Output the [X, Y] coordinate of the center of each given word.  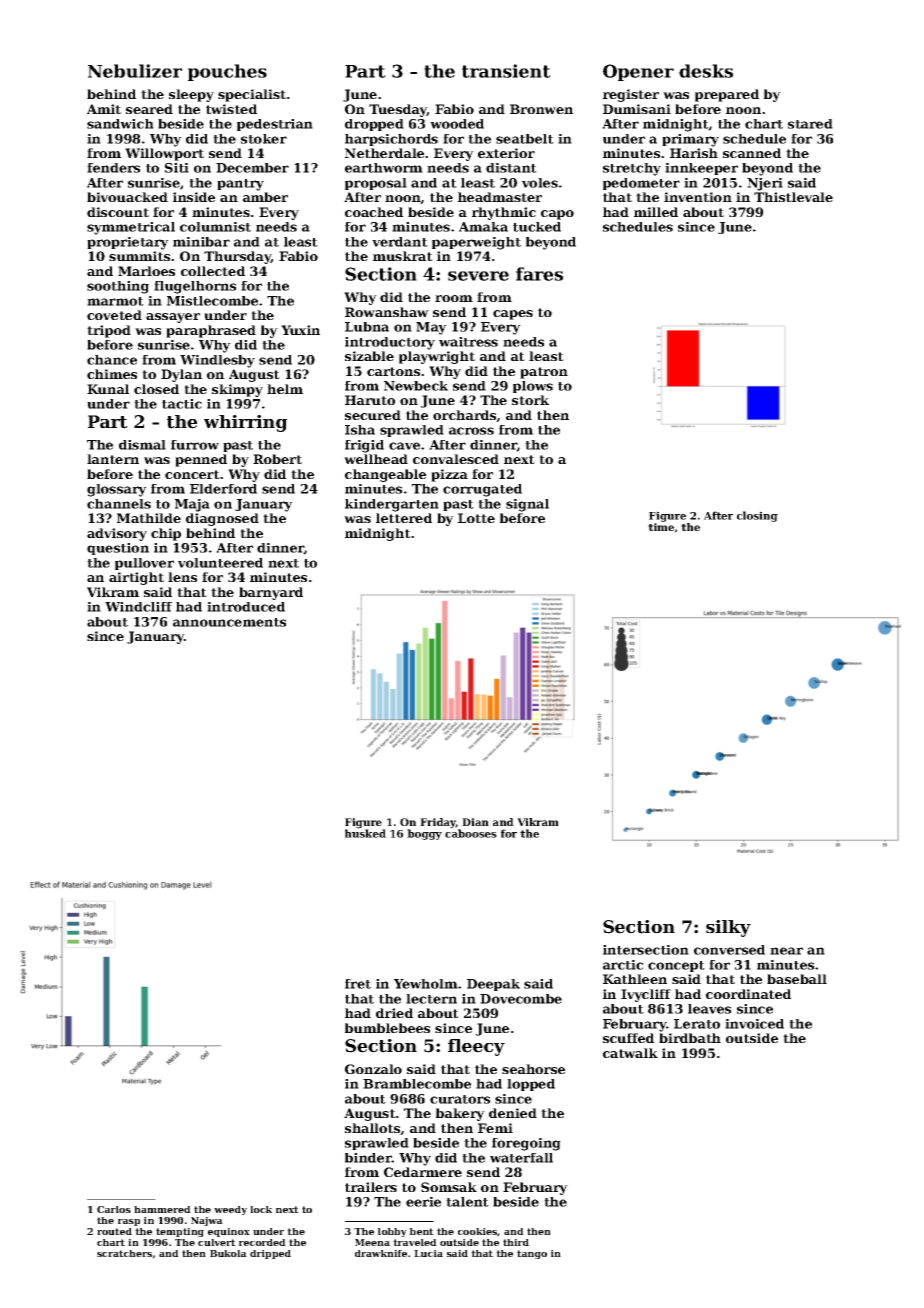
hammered [162, 1209]
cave [404, 446]
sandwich [120, 124]
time [661, 527]
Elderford [223, 489]
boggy [424, 834]
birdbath [690, 1038]
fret [358, 984]
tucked [537, 227]
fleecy [476, 1047]
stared [810, 124]
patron [544, 373]
